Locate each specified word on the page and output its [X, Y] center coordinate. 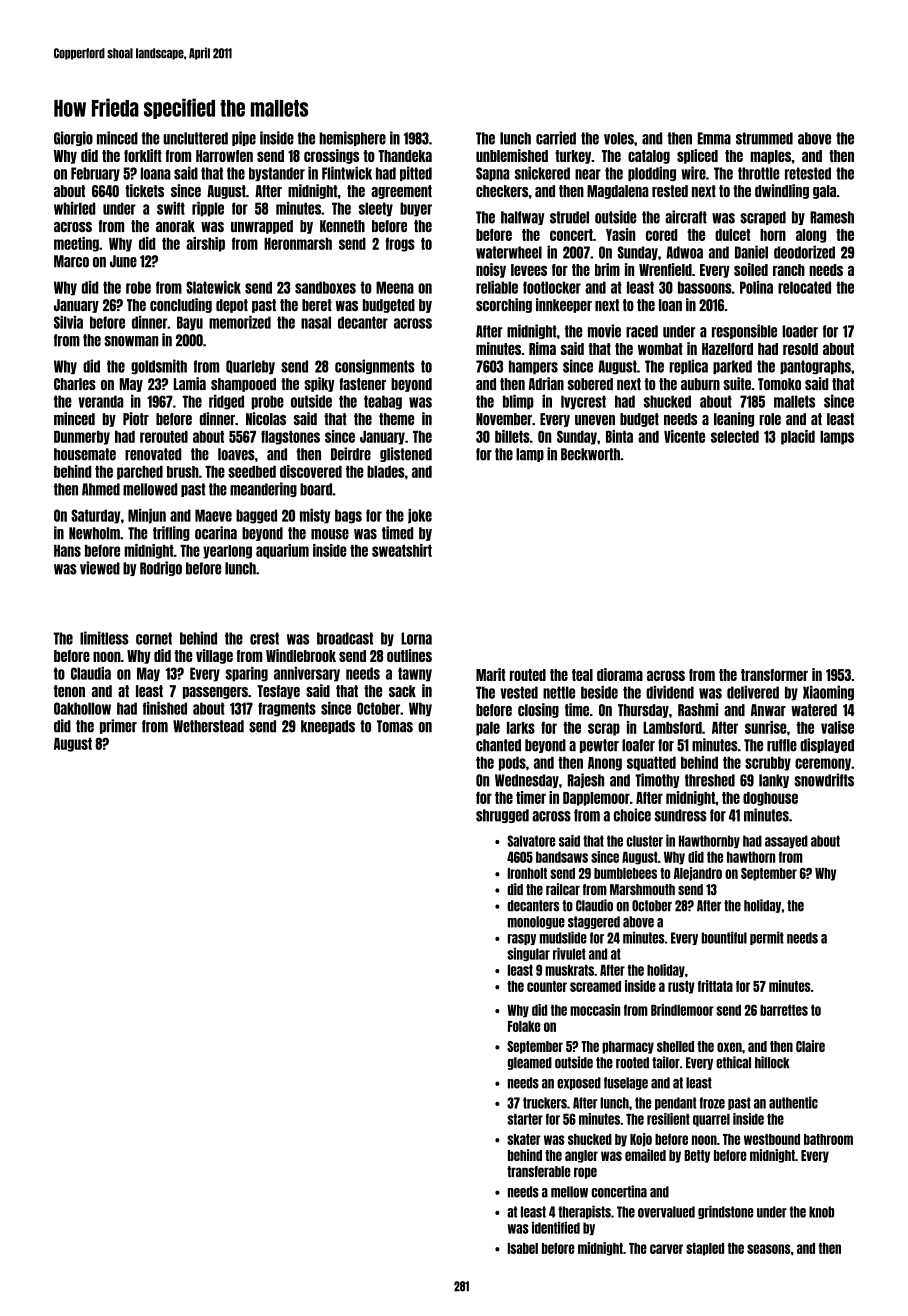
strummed [764, 138]
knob [821, 1212]
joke [420, 516]
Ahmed [101, 489]
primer [118, 726]
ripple [208, 209]
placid [798, 437]
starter [525, 1119]
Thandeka [405, 156]
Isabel [523, 1248]
